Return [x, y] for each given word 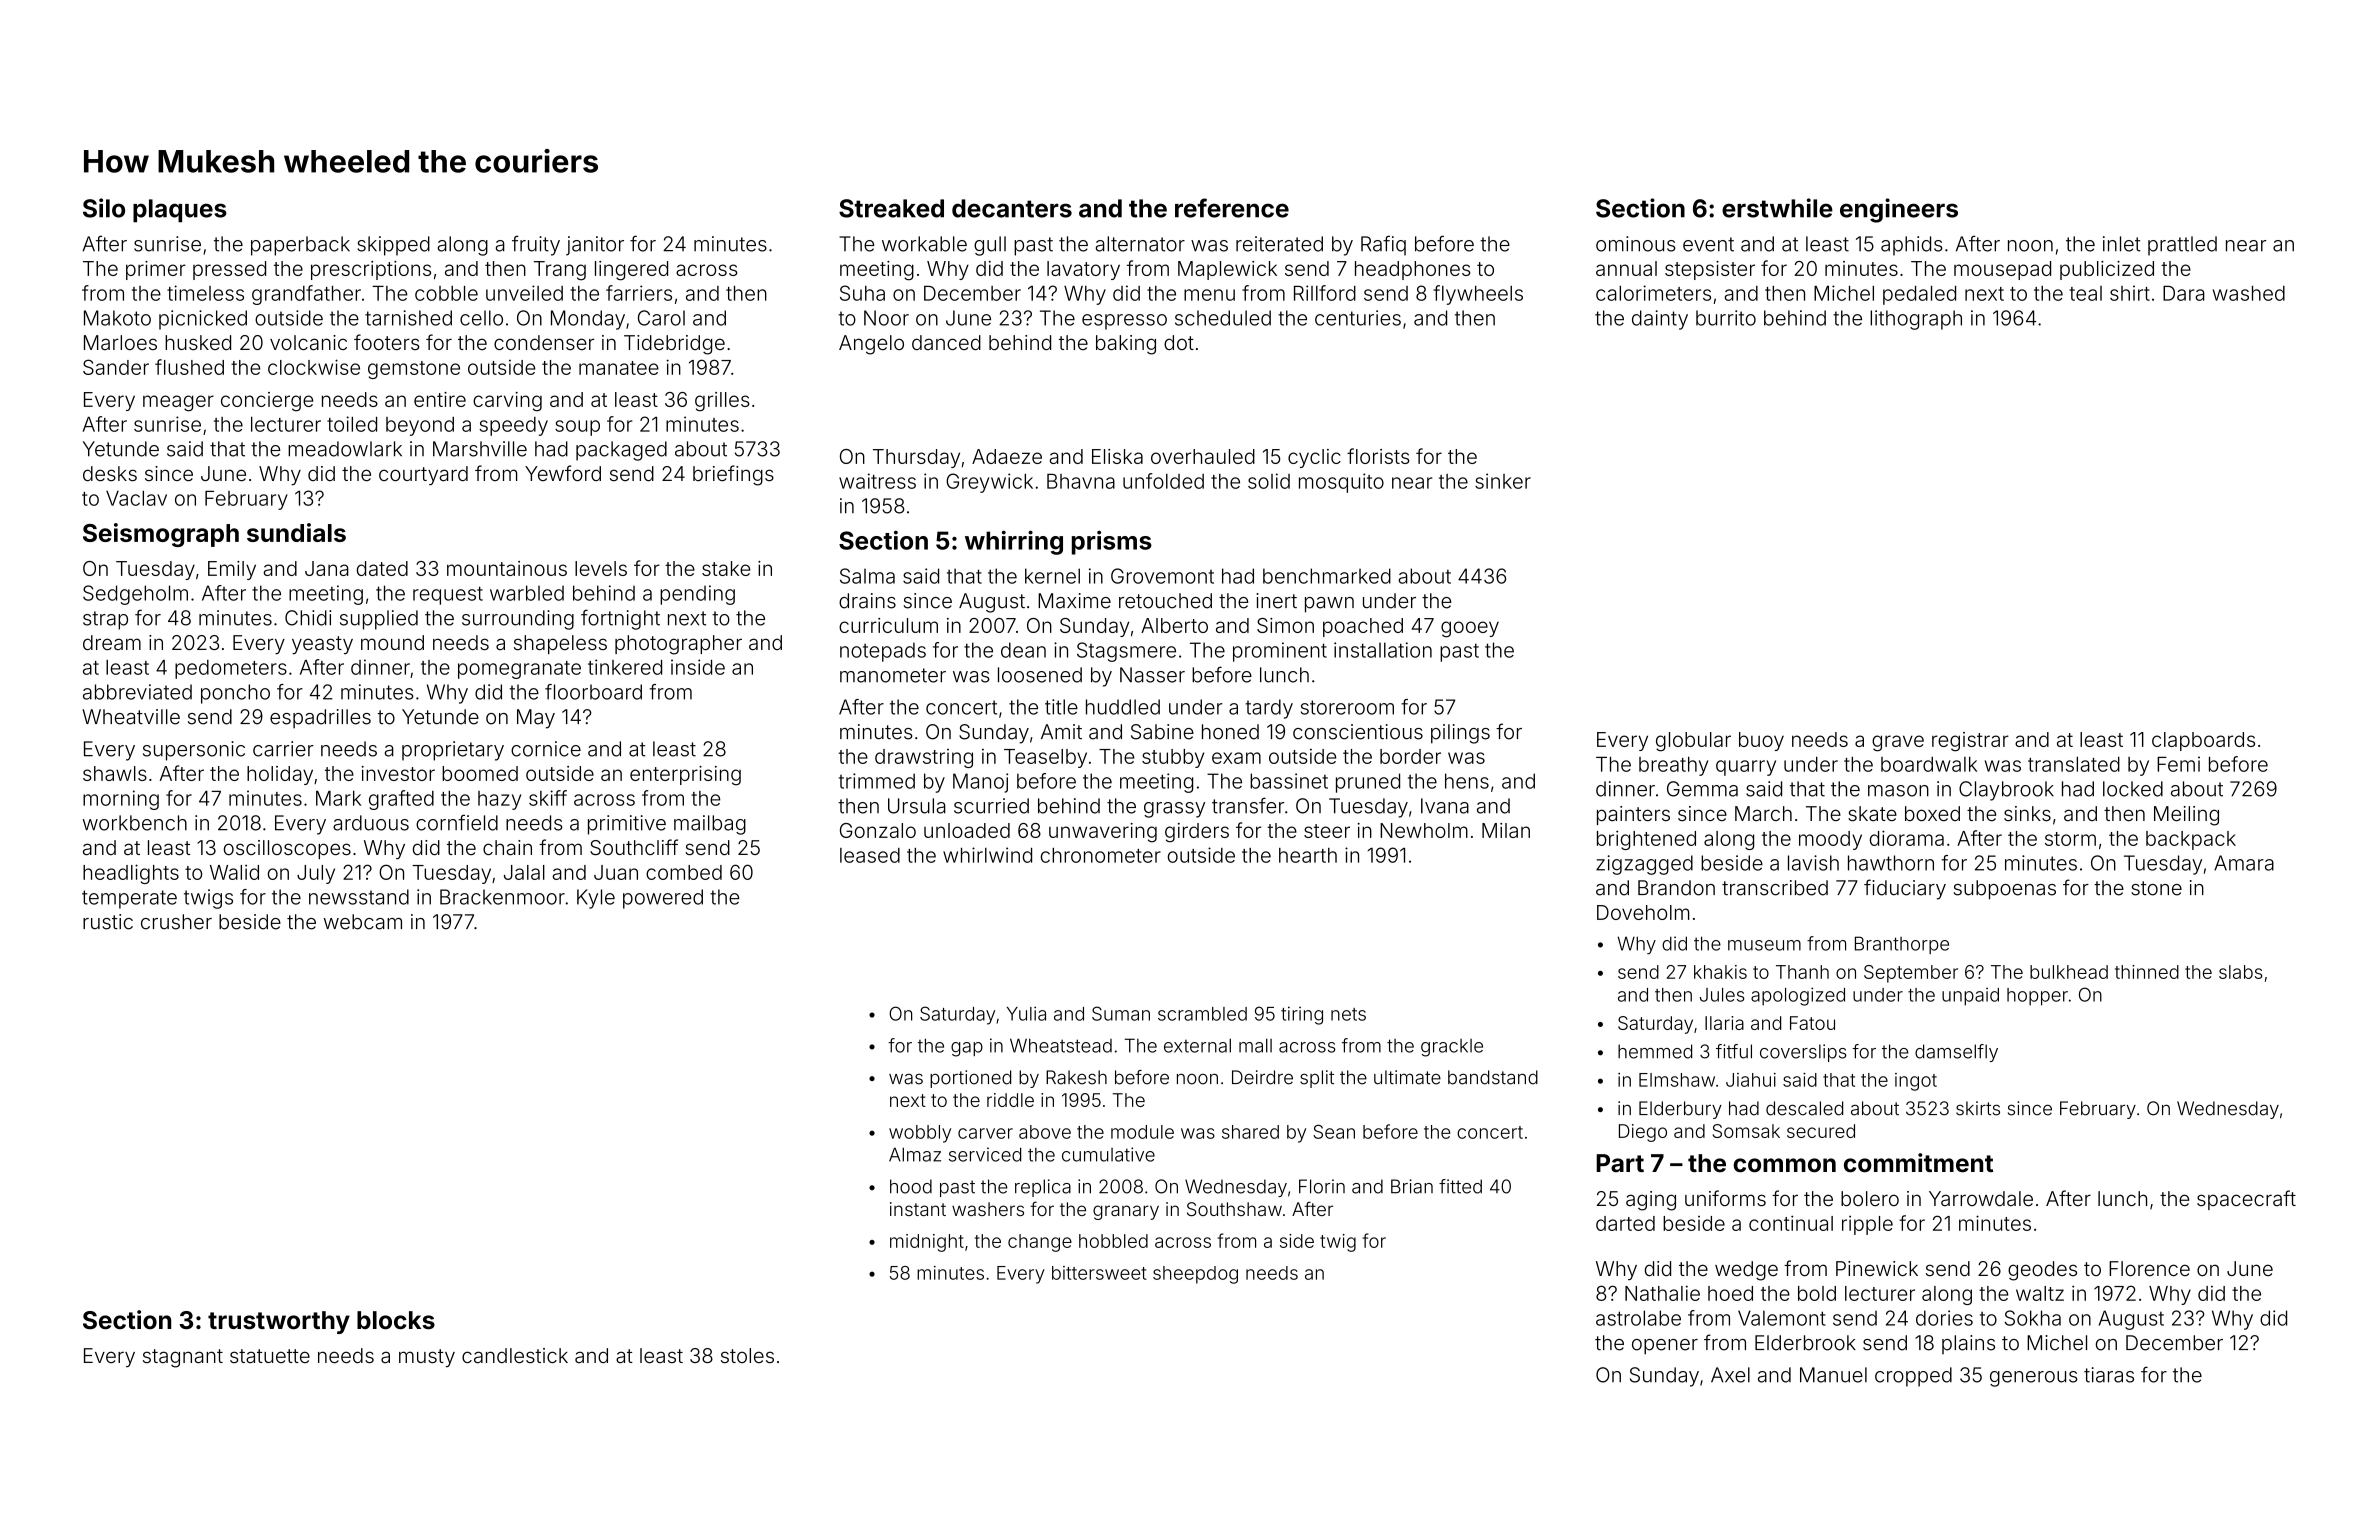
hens [1467, 781]
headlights [131, 874]
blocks [396, 1320]
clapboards [2203, 741]
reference [1232, 208]
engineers [1899, 210]
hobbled [1113, 1241]
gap [967, 1049]
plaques [180, 211]
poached [1363, 627]
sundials [296, 532]
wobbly [920, 1134]
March [1763, 813]
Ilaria [1724, 1023]
